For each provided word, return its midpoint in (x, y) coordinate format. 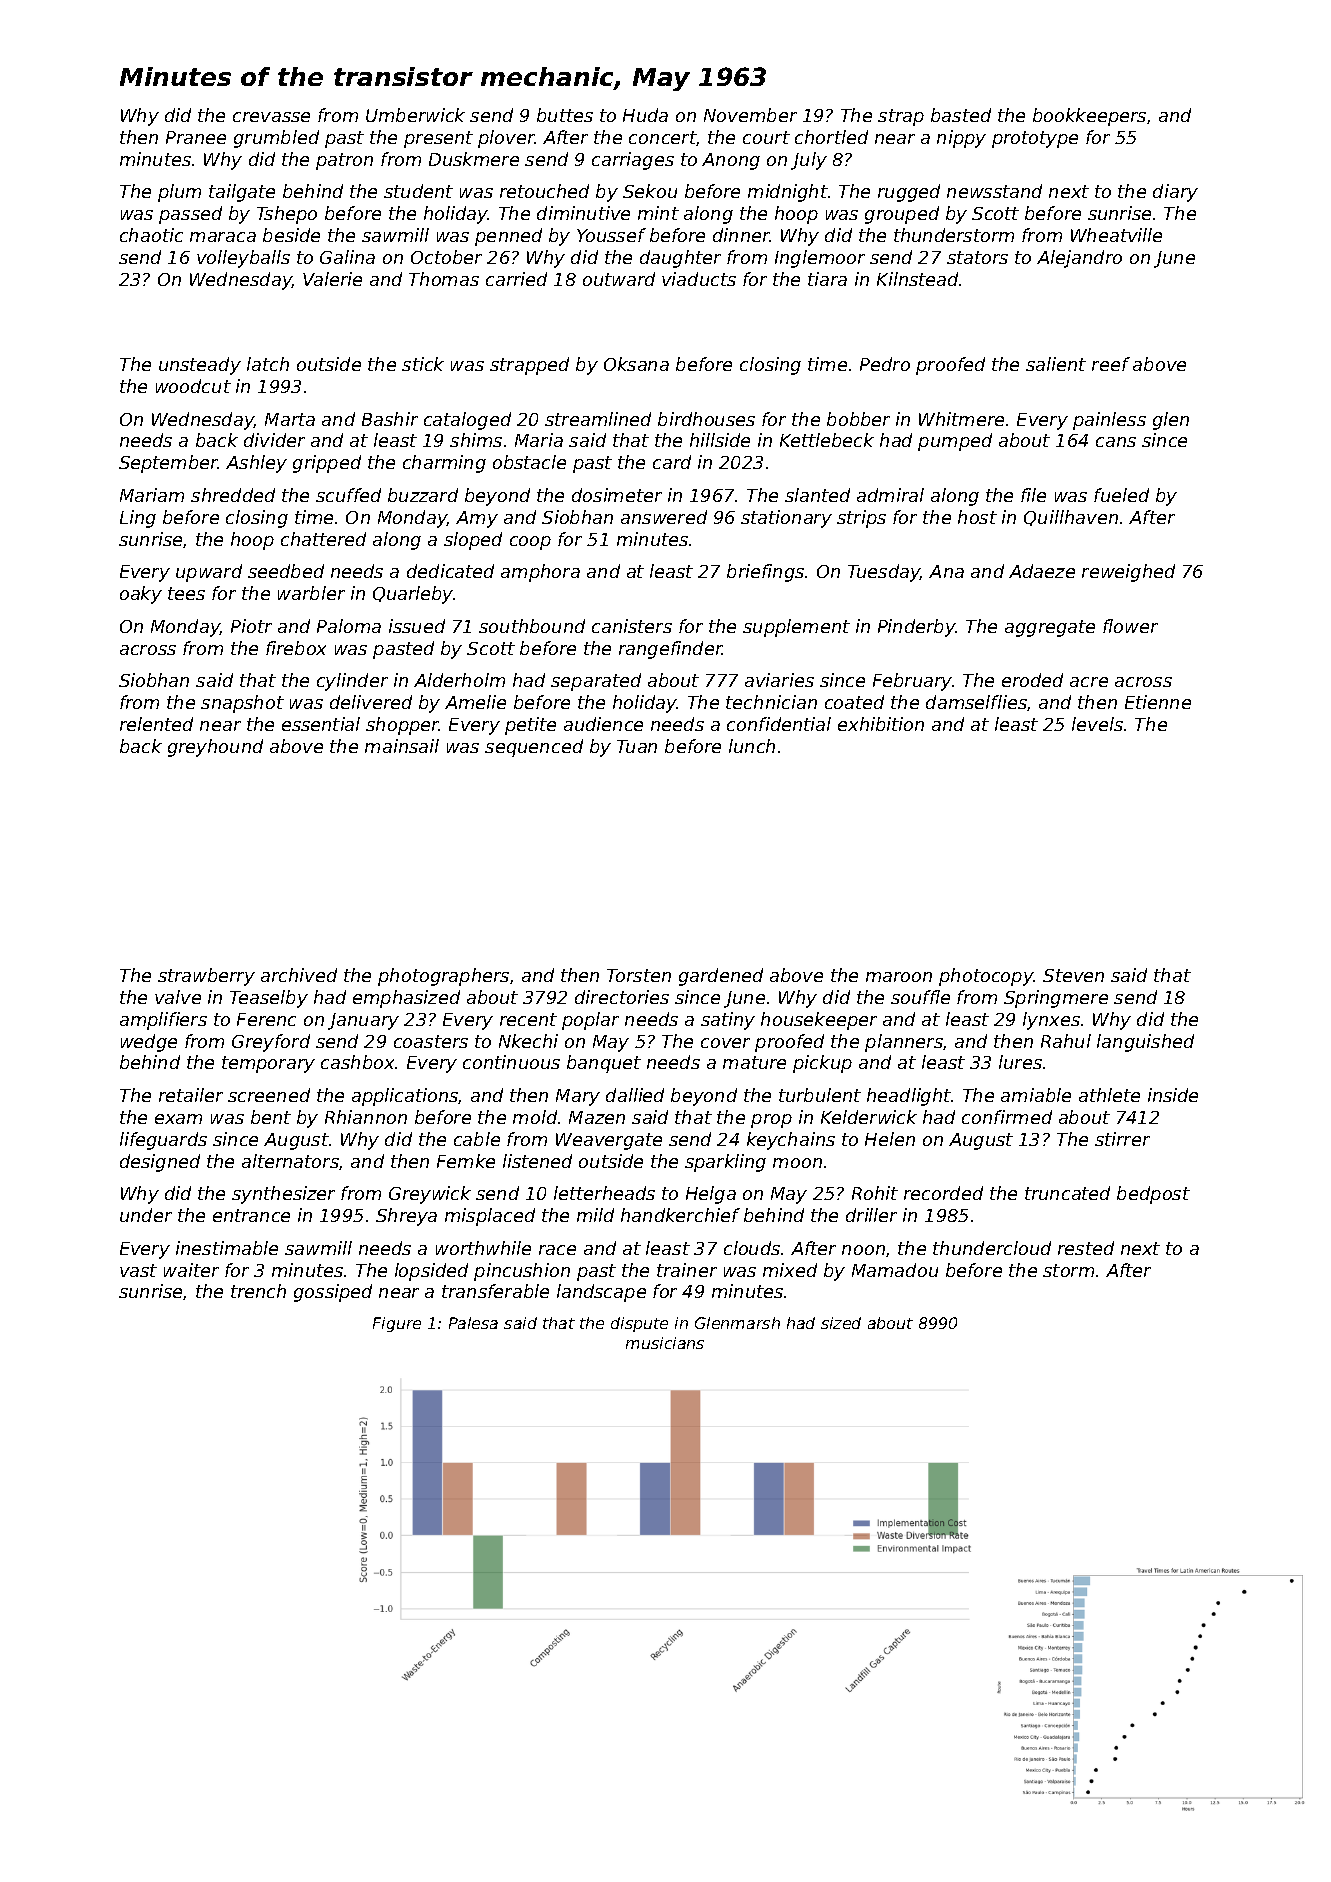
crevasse (271, 117)
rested (1086, 1248)
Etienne (1158, 702)
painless (1109, 421)
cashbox (357, 1062)
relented (156, 724)
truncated (1067, 1193)
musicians (665, 1343)
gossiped (333, 1293)
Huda (645, 115)
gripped (327, 464)
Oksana (636, 364)
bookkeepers (1089, 117)
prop (771, 1121)
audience (603, 724)
